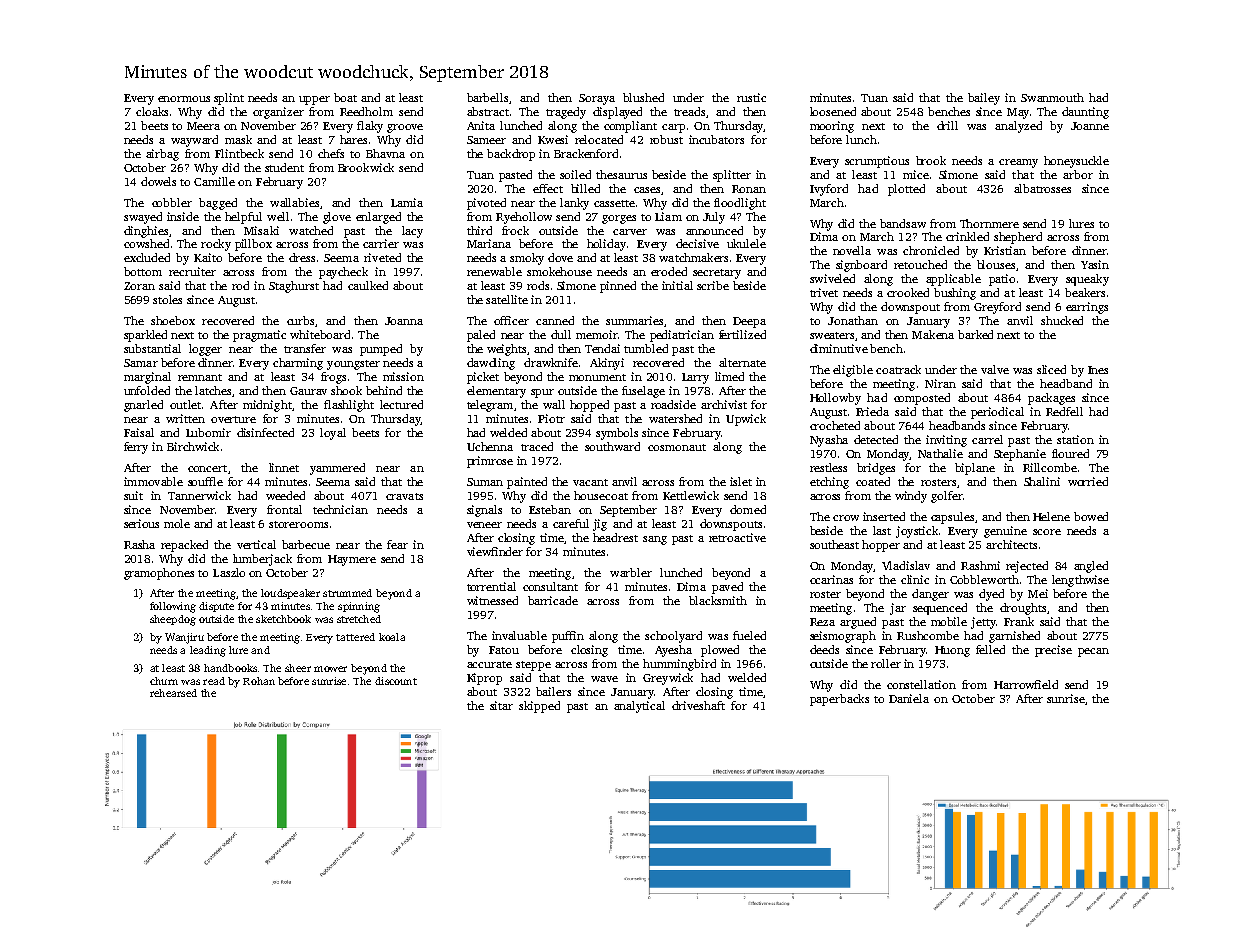 The height and width of the image is (952, 1233). I want to click on boat, so click(345, 97).
